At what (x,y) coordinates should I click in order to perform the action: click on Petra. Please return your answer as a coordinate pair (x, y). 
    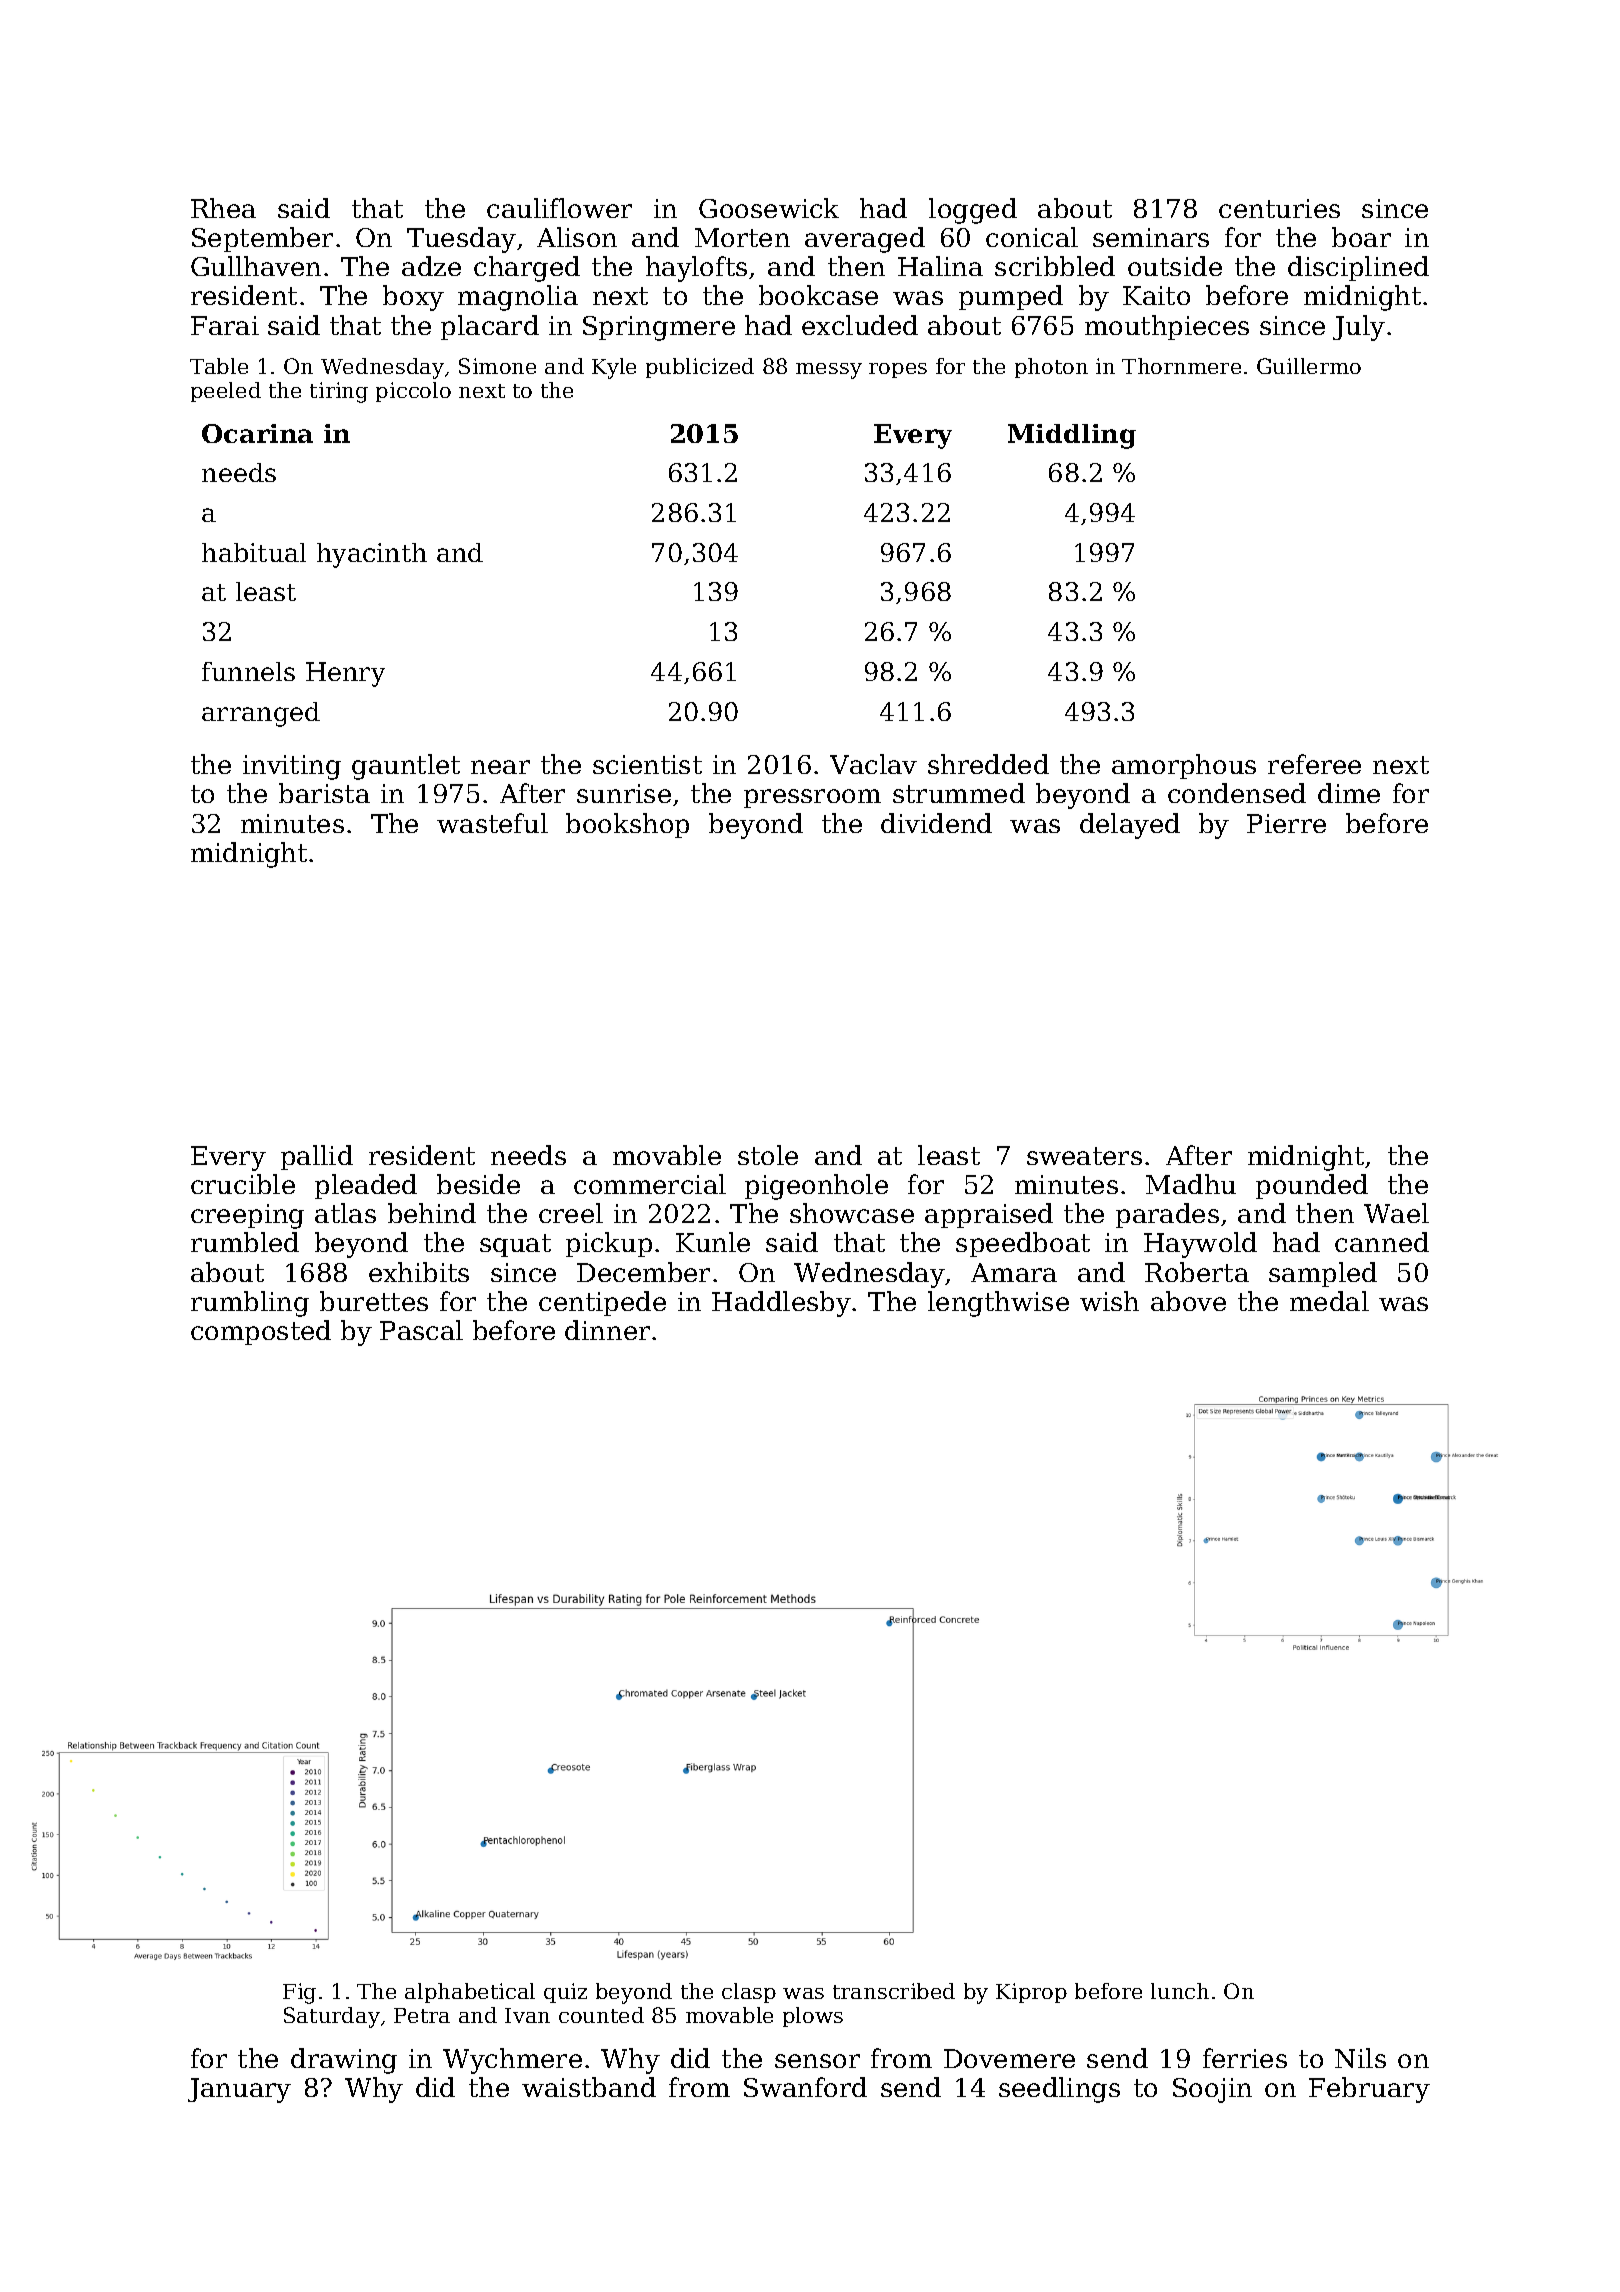
    Looking at the image, I should click on (422, 2015).
